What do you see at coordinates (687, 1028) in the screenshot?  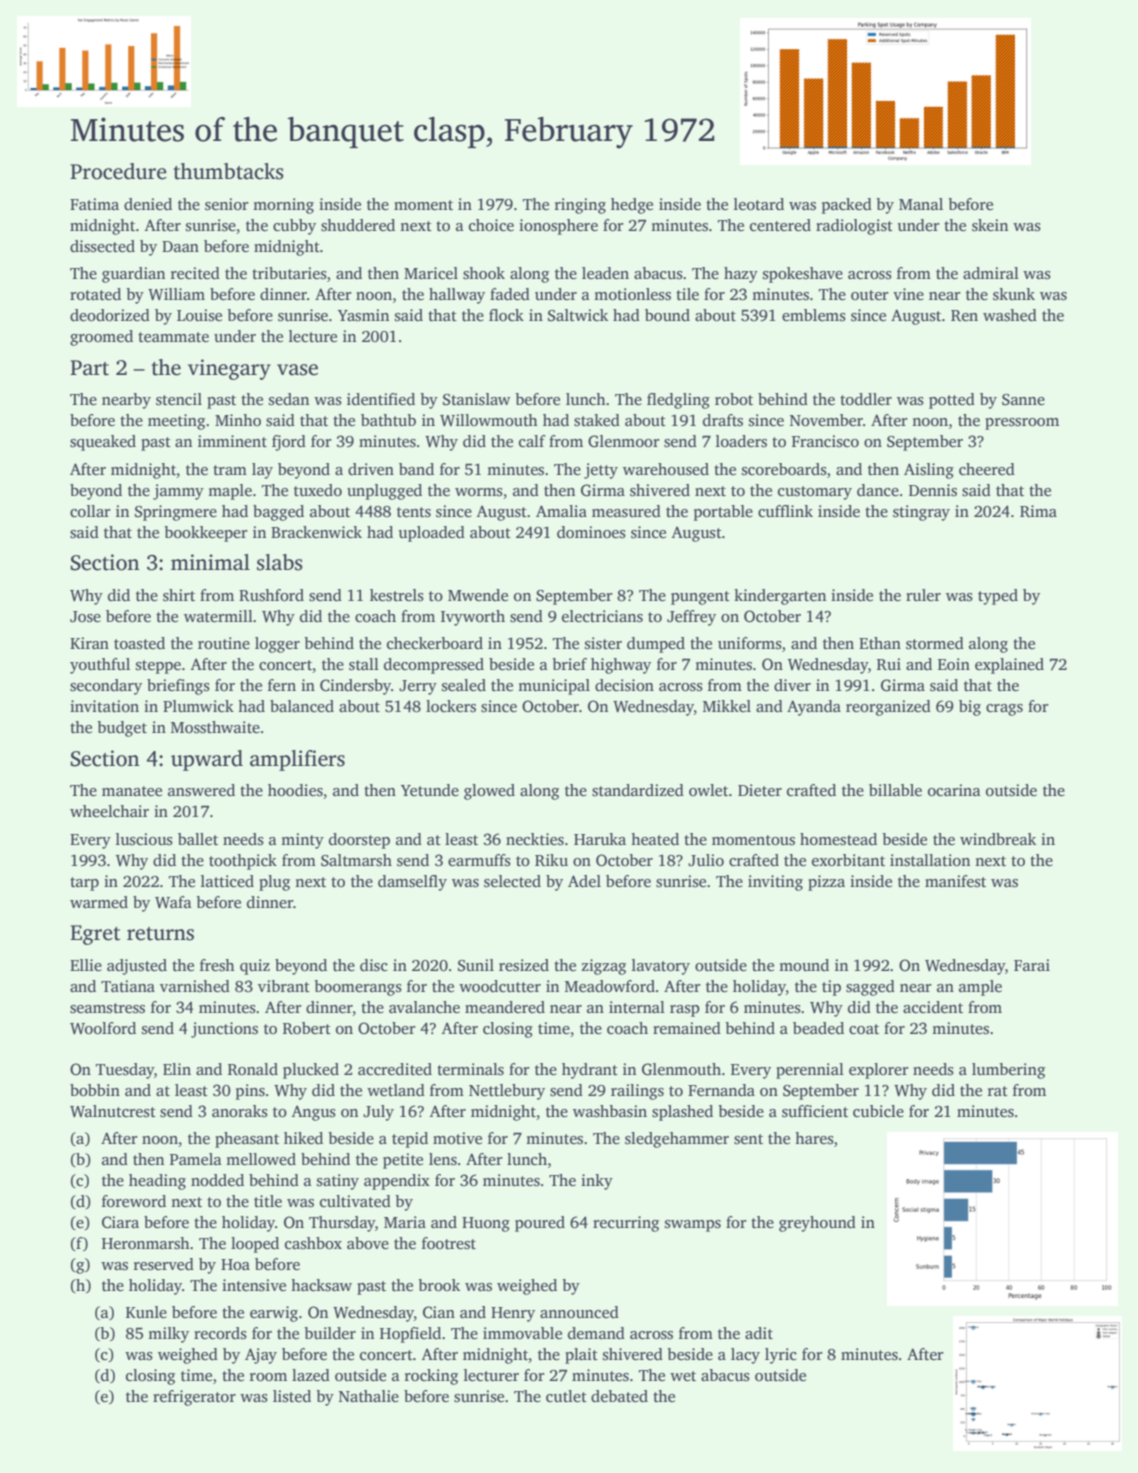 I see `remained` at bounding box center [687, 1028].
